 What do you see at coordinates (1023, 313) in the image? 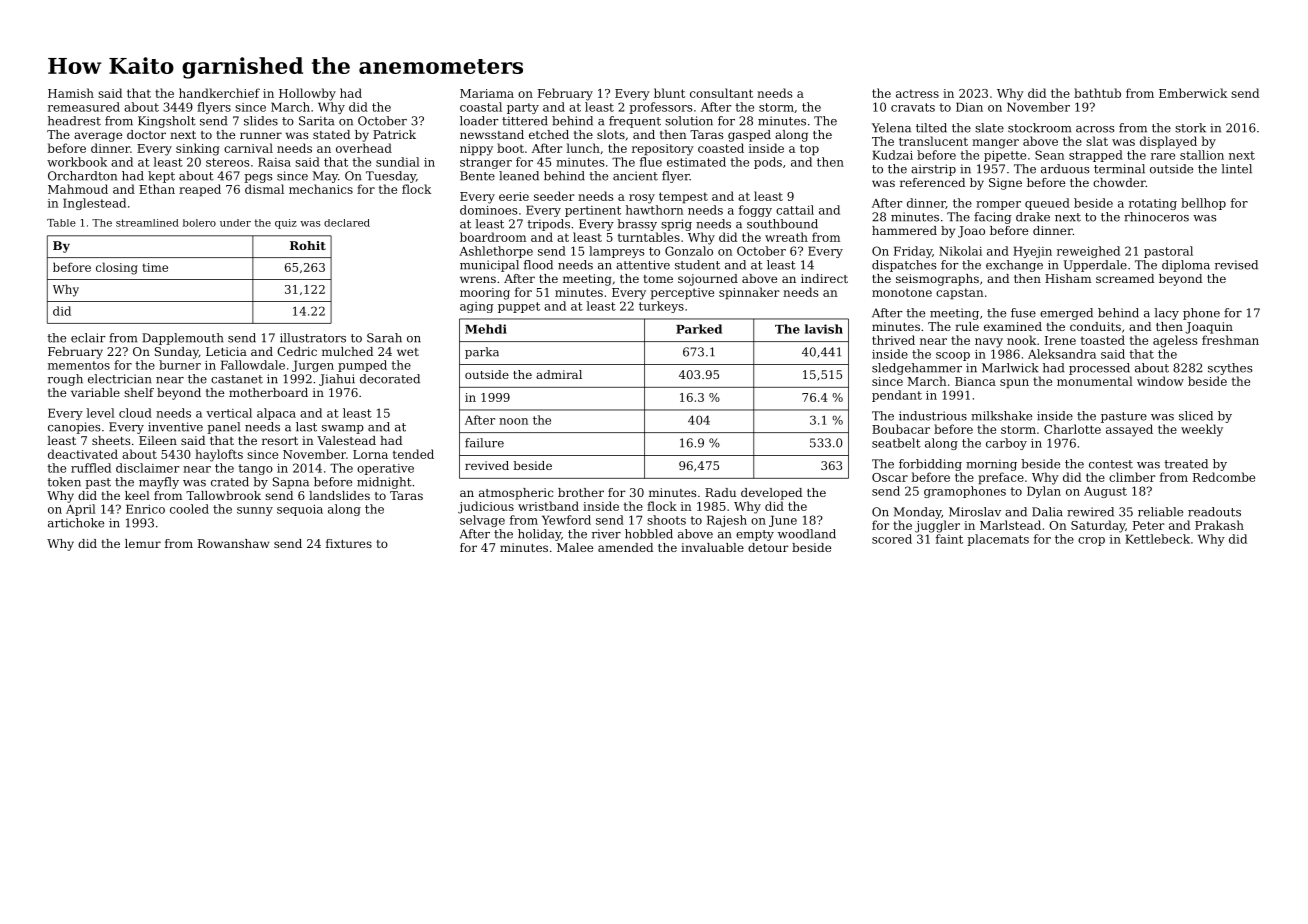
I see `fuse` at bounding box center [1023, 313].
